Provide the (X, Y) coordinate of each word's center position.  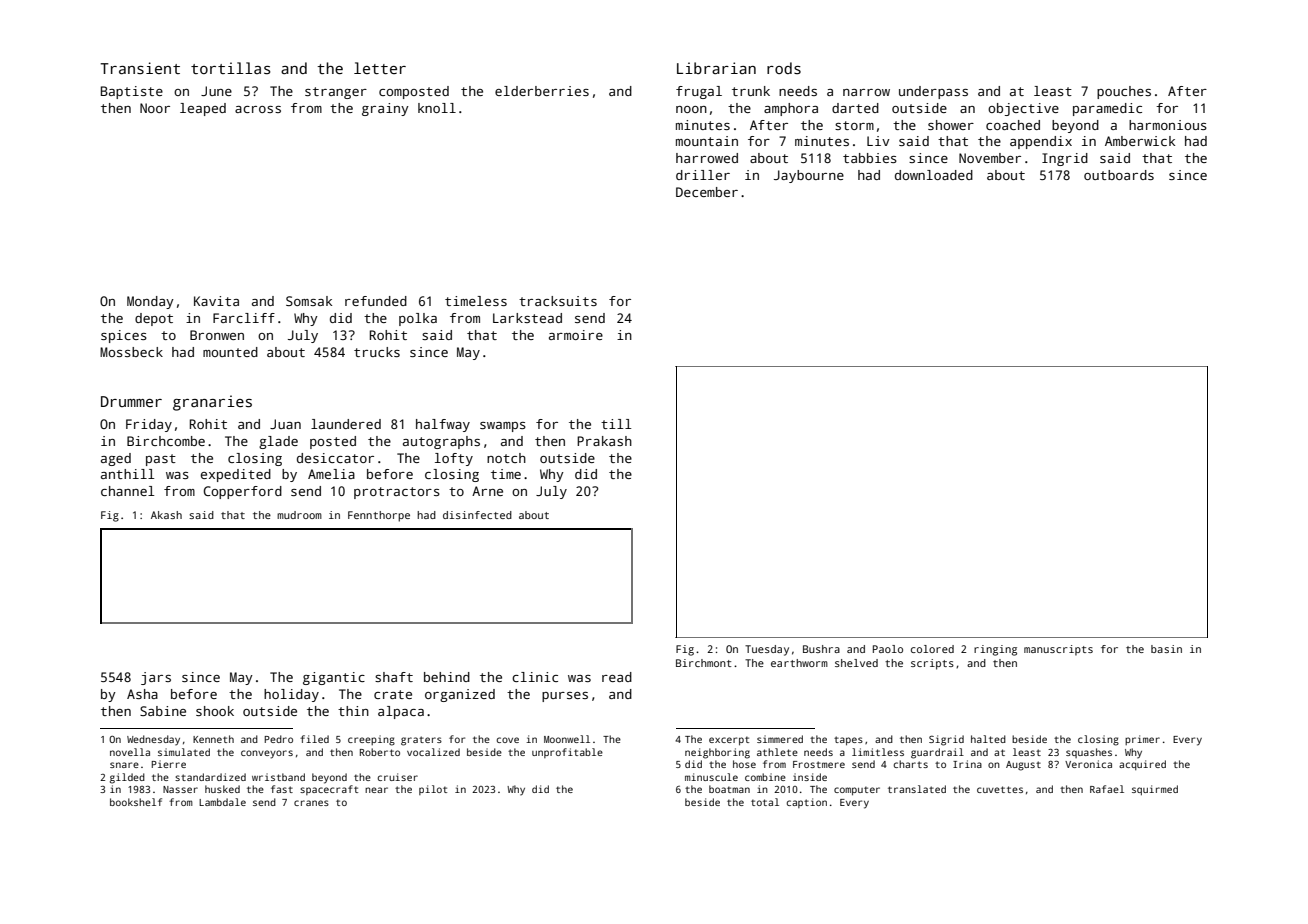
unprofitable (567, 753)
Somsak (309, 301)
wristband (278, 777)
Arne (487, 491)
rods (784, 68)
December (707, 192)
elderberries (542, 91)
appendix (1041, 142)
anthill (127, 474)
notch (506, 458)
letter (380, 68)
